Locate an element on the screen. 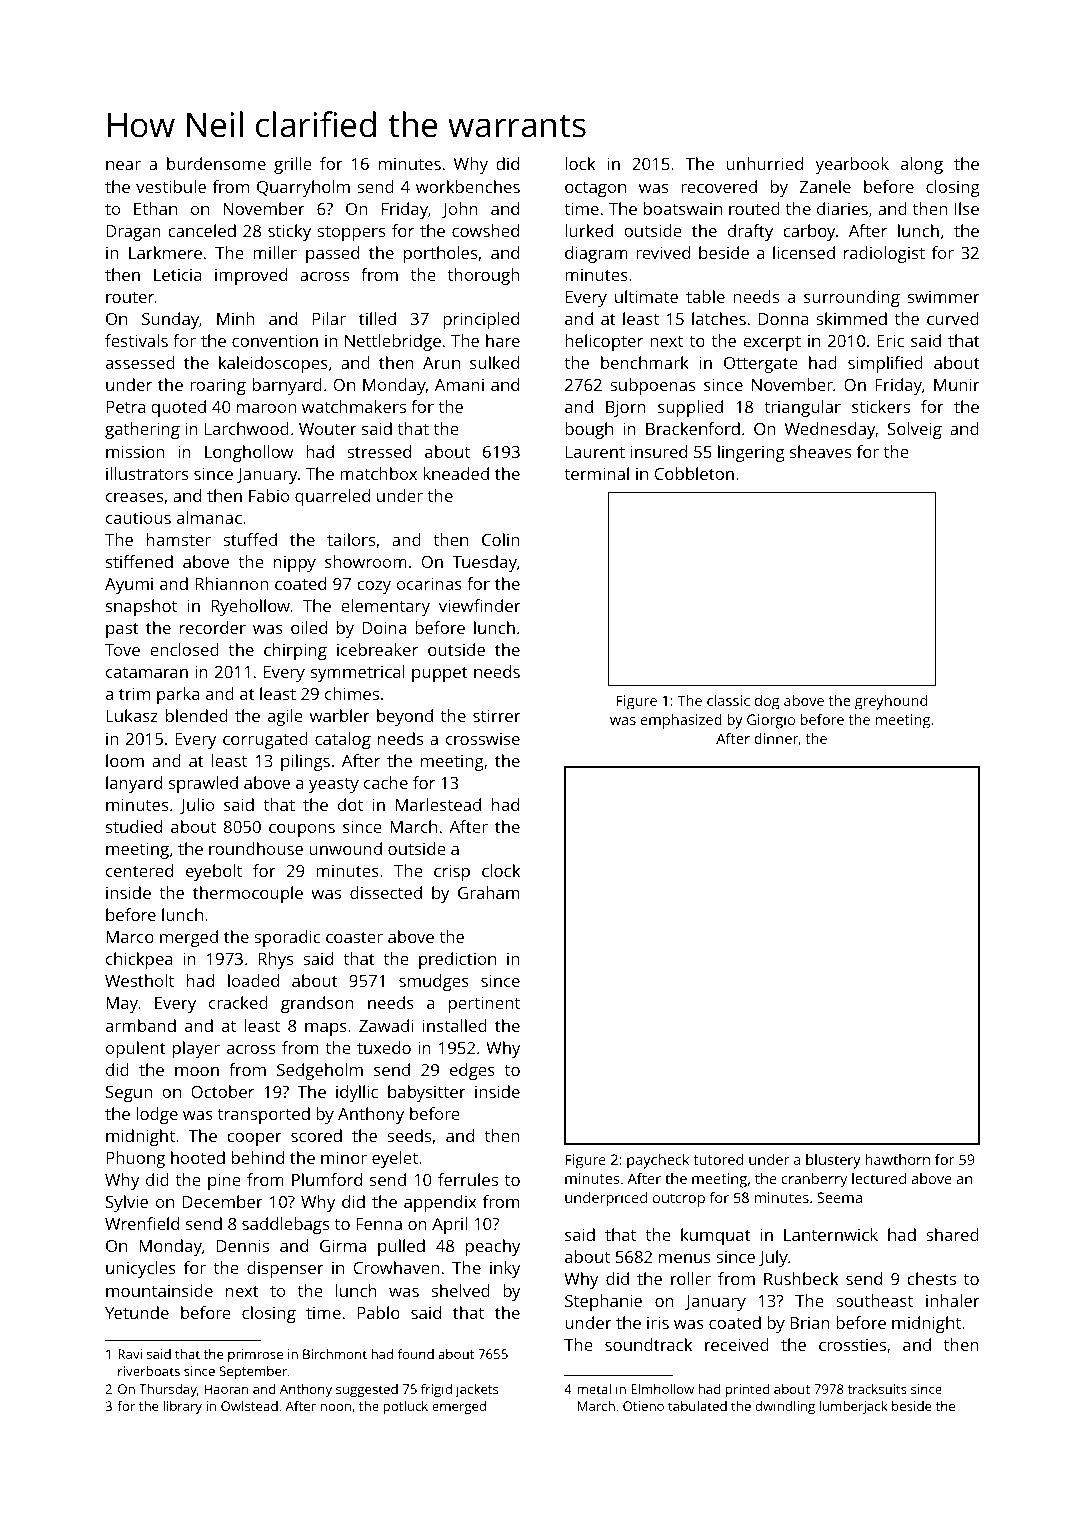 The width and height of the screenshot is (1085, 1534). terminal is located at coordinates (596, 473).
